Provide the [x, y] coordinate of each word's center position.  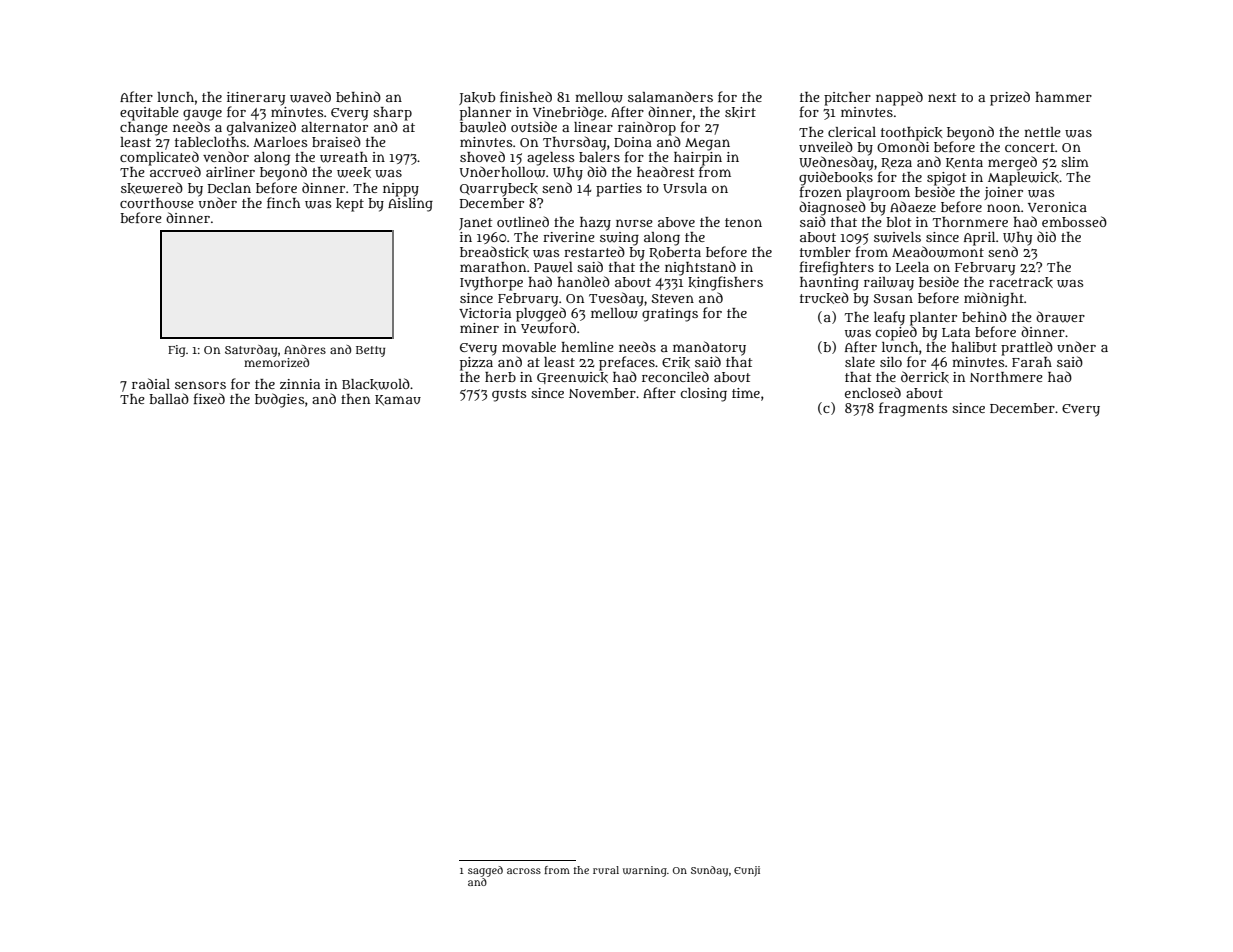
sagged [485, 871]
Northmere [1006, 377]
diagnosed [832, 208]
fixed [209, 398]
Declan [229, 188]
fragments [913, 409]
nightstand [700, 268]
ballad [169, 398]
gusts [509, 395]
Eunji [747, 871]
